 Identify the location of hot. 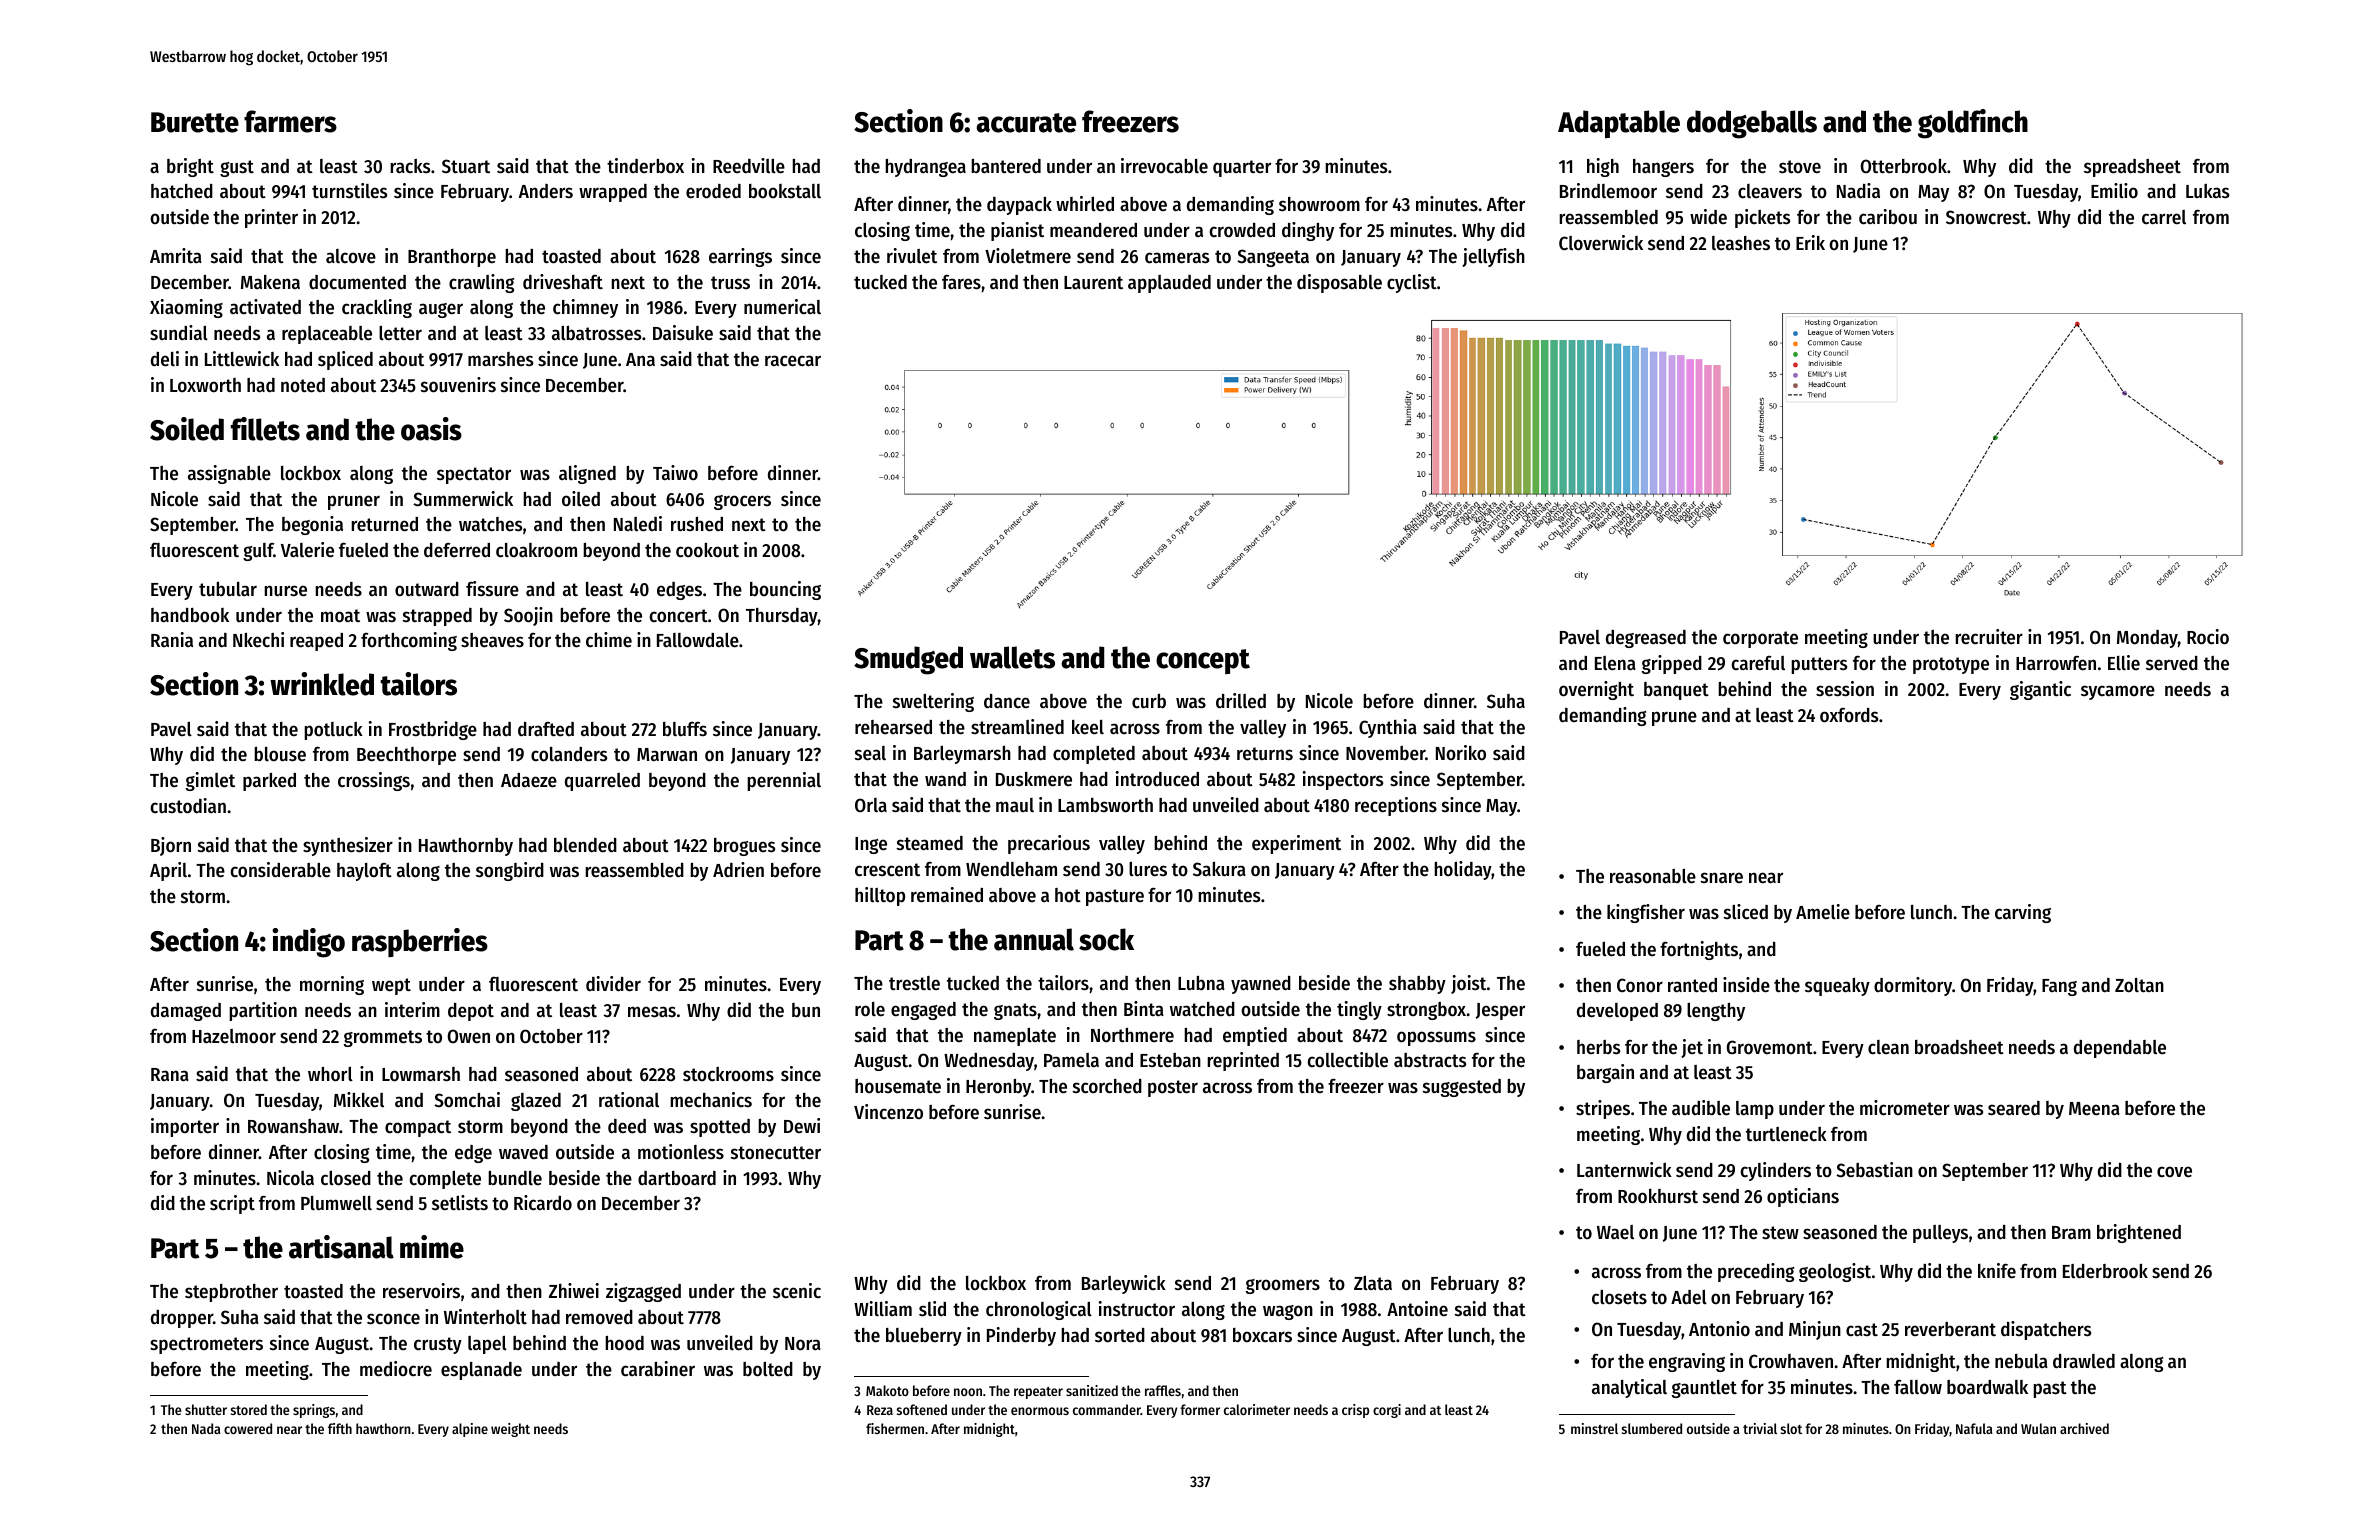
(1068, 895).
